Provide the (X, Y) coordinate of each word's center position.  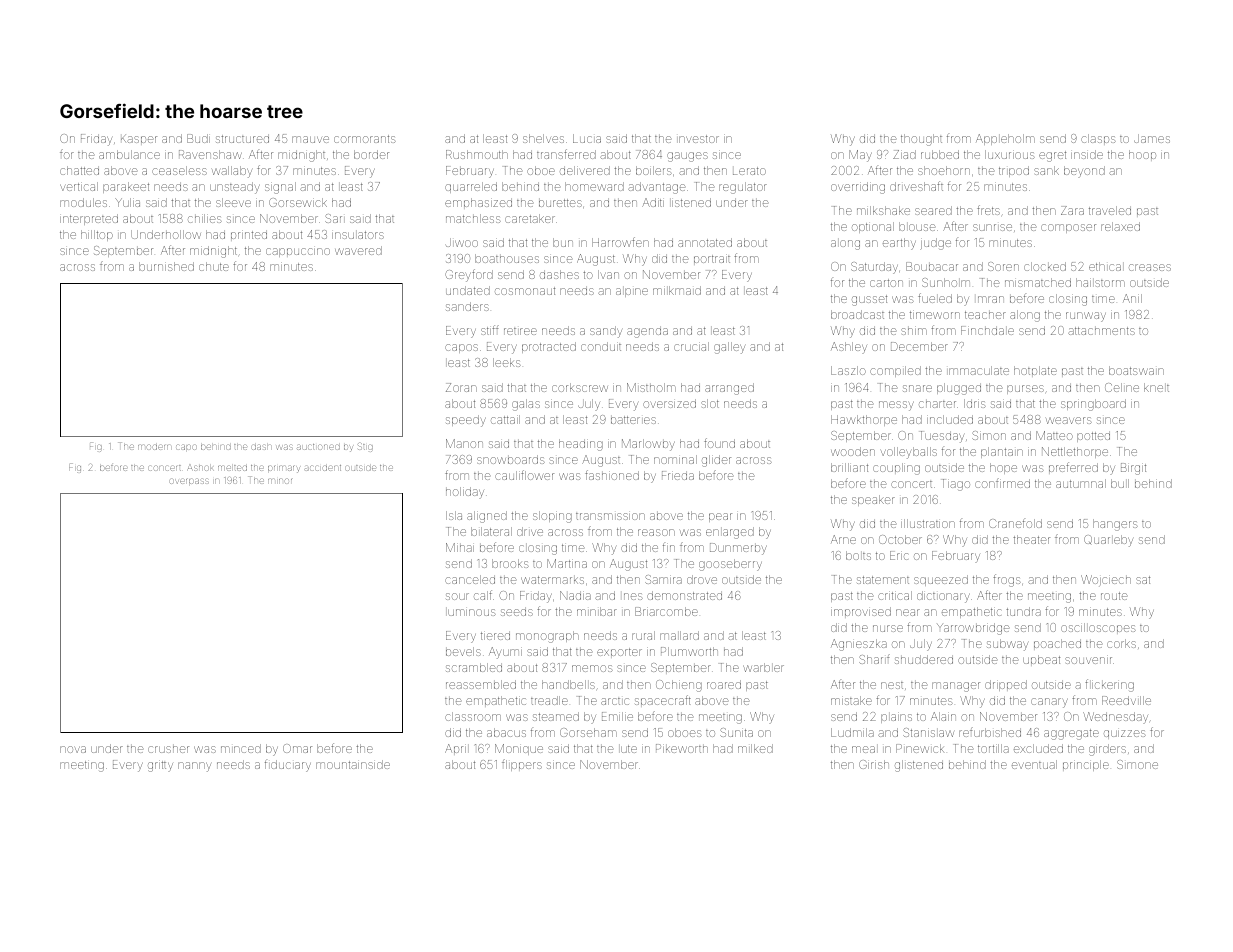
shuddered (924, 659)
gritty (160, 766)
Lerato (749, 171)
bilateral (491, 531)
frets (988, 210)
